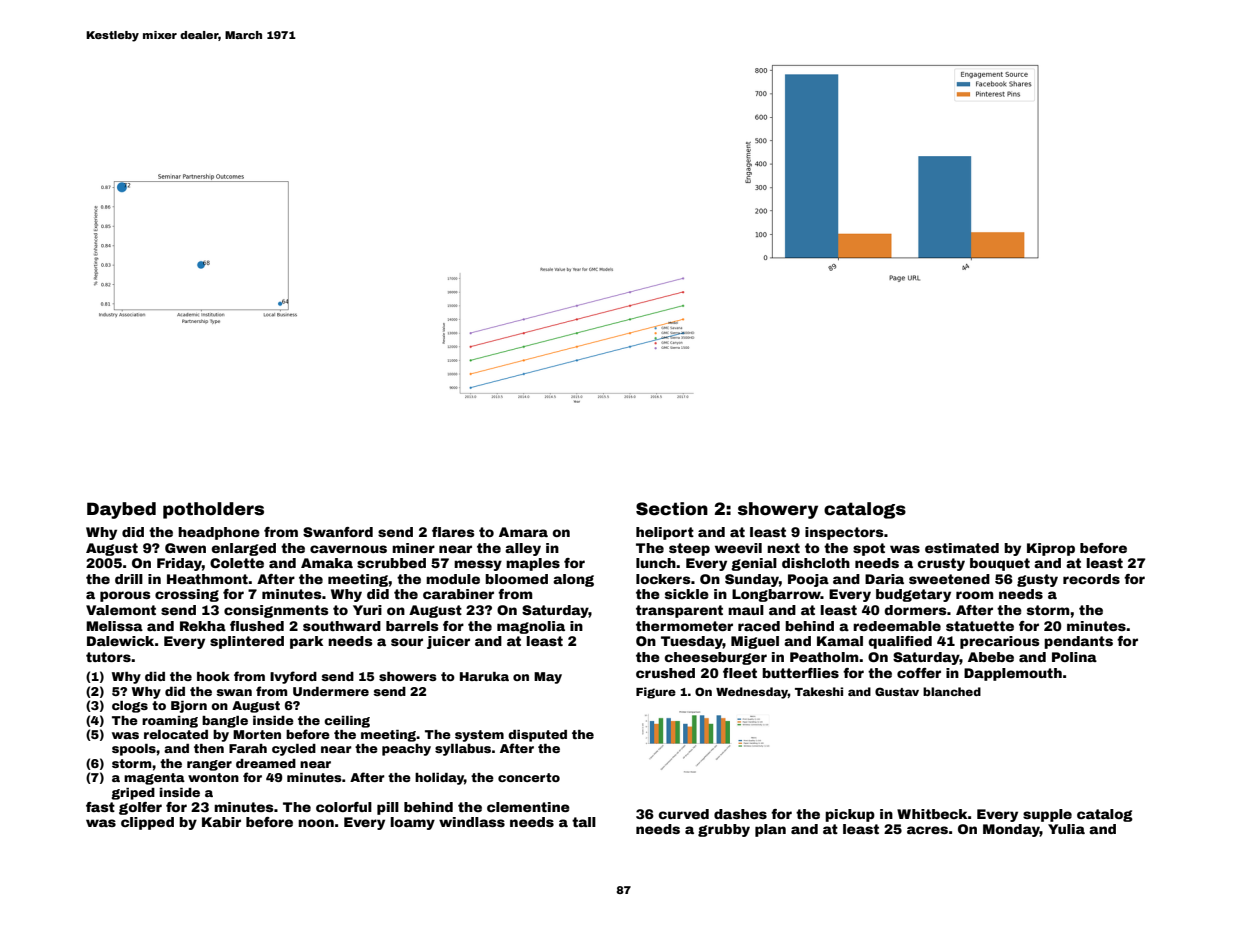  I want to click on splintered, so click(247, 642).
